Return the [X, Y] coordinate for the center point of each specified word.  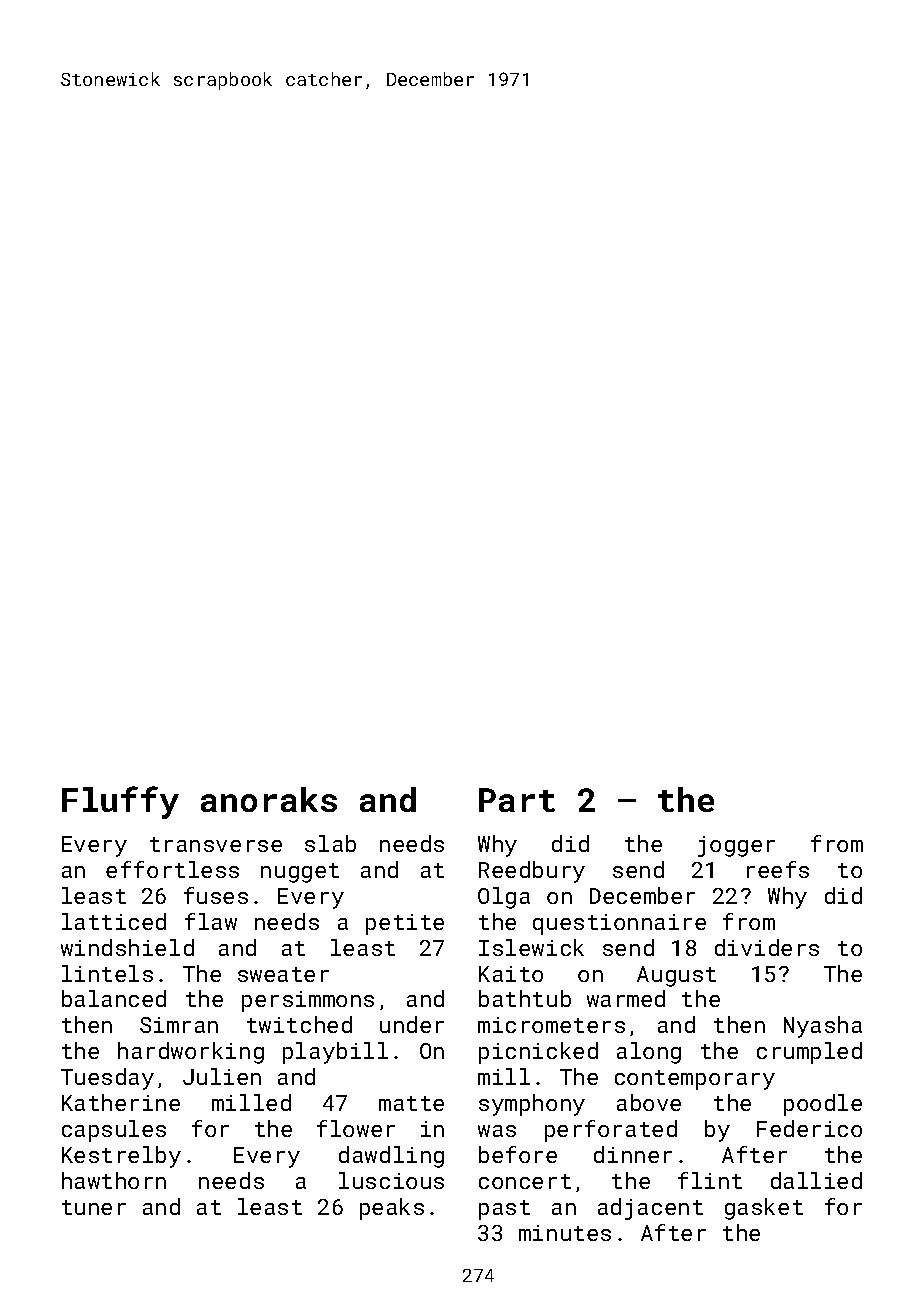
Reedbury [532, 872]
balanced [114, 998]
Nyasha [823, 1027]
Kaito [511, 974]
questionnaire [619, 924]
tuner [94, 1207]
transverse [216, 844]
